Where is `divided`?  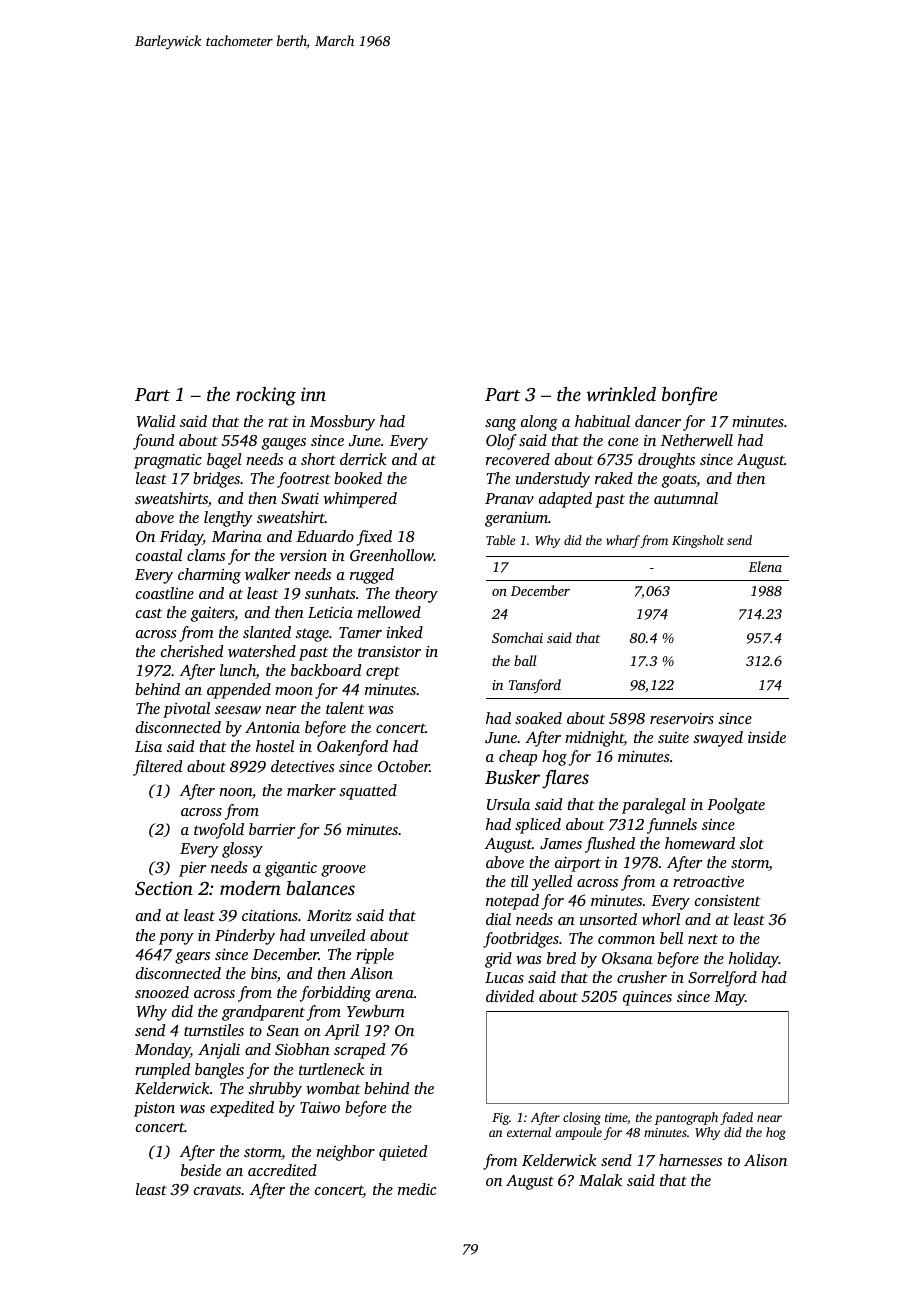
divided is located at coordinates (510, 996).
